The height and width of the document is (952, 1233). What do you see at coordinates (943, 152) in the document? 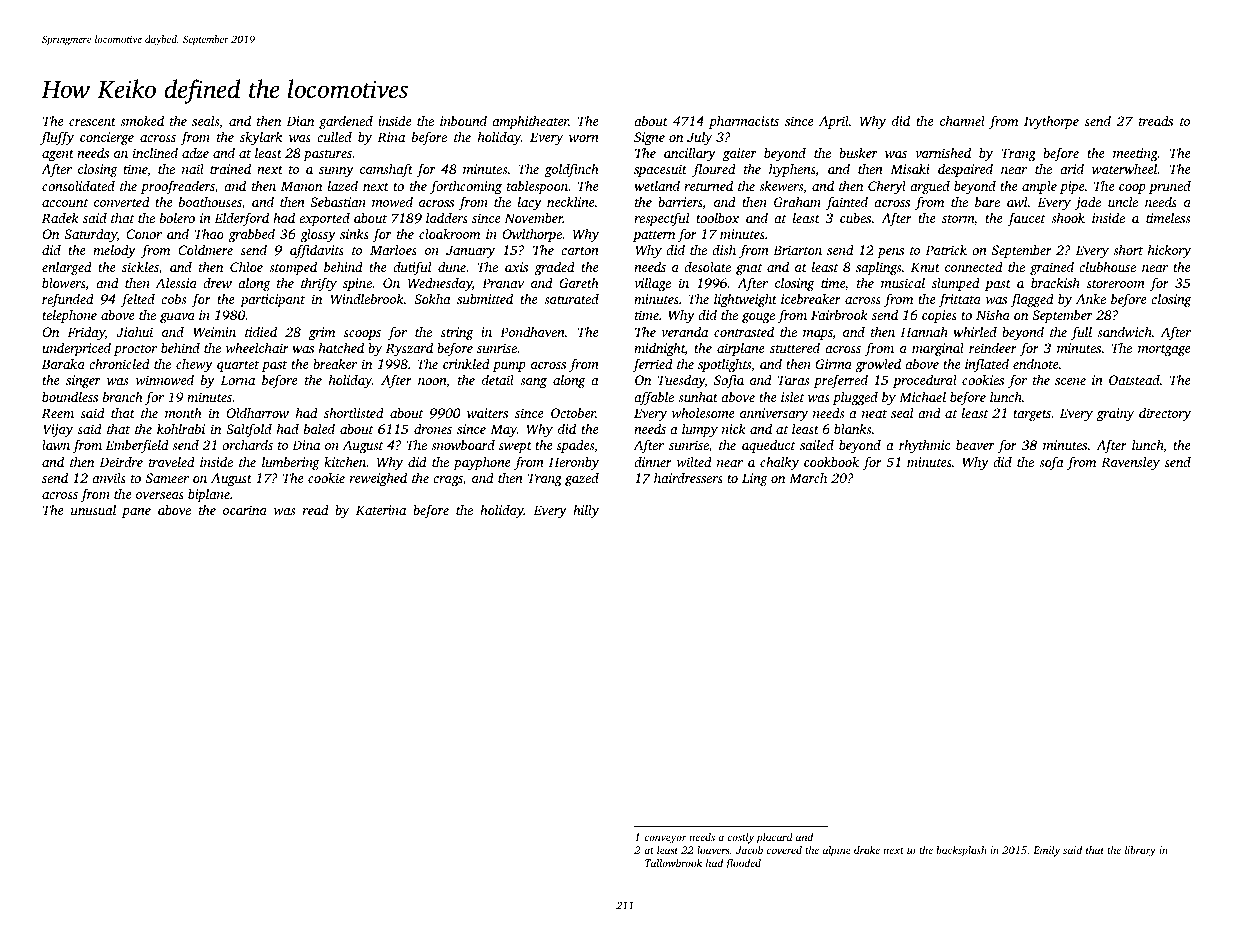
I see `varnished` at bounding box center [943, 152].
